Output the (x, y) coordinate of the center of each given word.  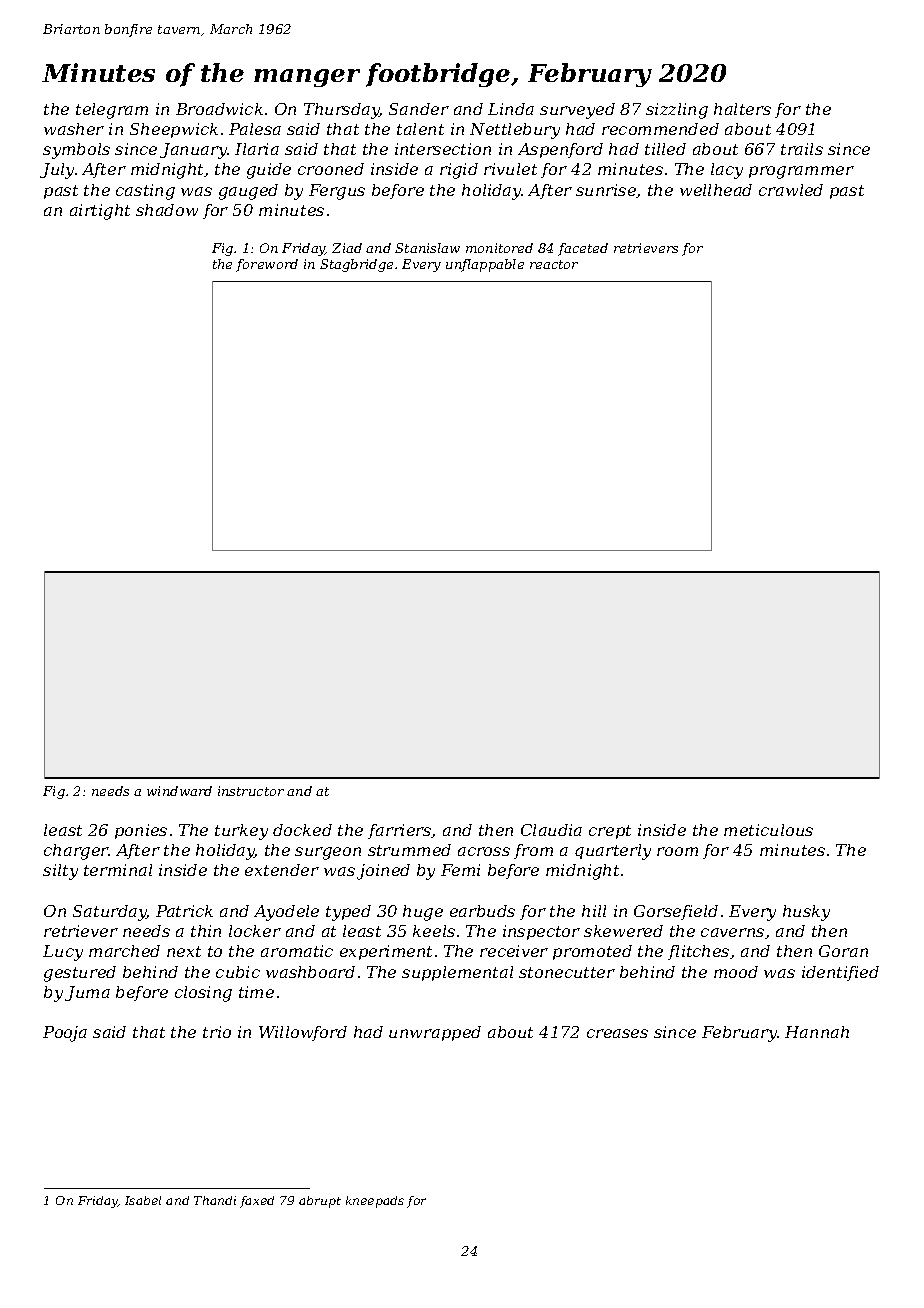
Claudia (551, 830)
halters (742, 109)
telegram (112, 111)
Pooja (65, 1034)
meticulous (768, 830)
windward (179, 791)
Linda (511, 109)
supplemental (457, 973)
